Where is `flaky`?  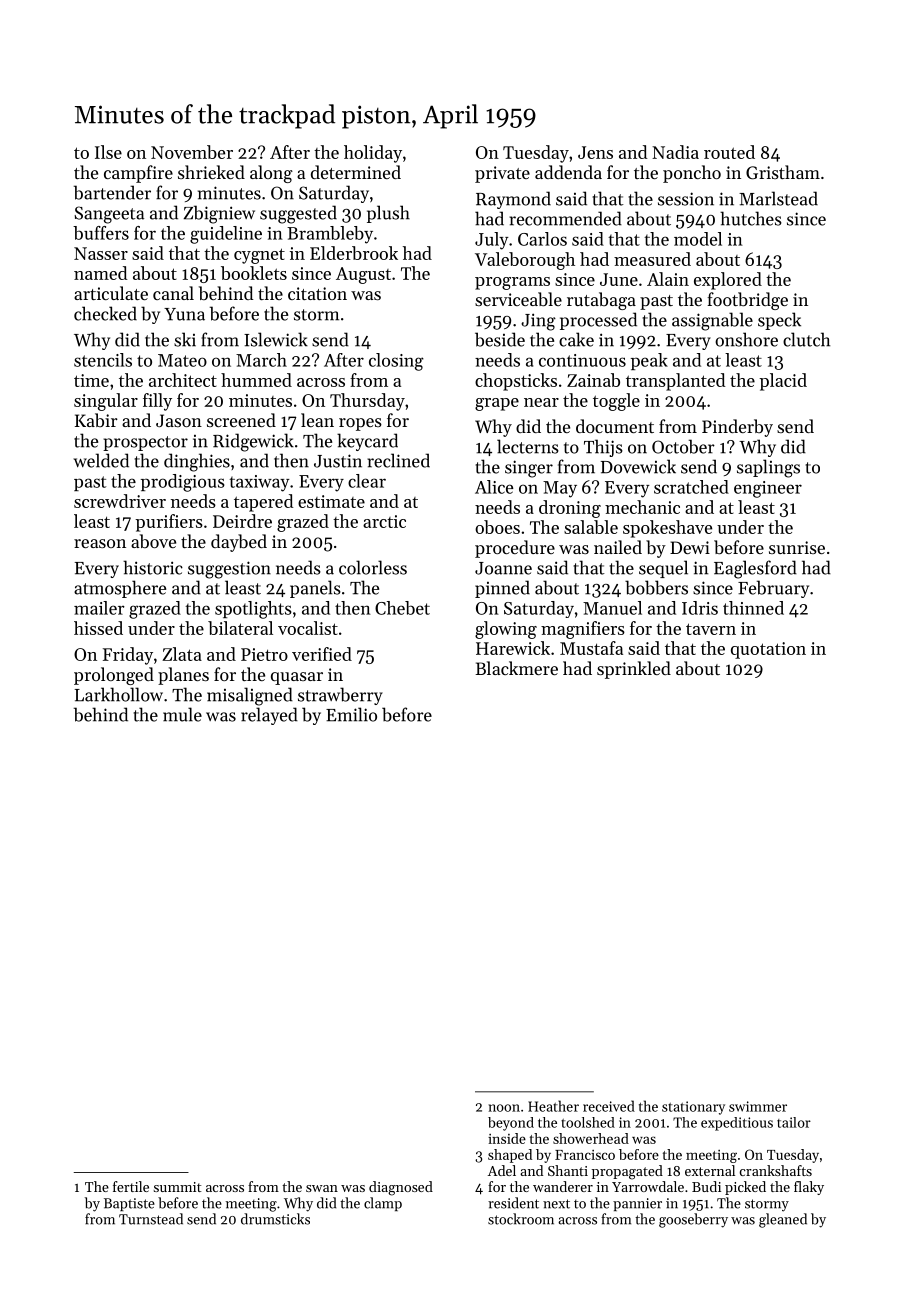
flaky is located at coordinates (809, 1188).
